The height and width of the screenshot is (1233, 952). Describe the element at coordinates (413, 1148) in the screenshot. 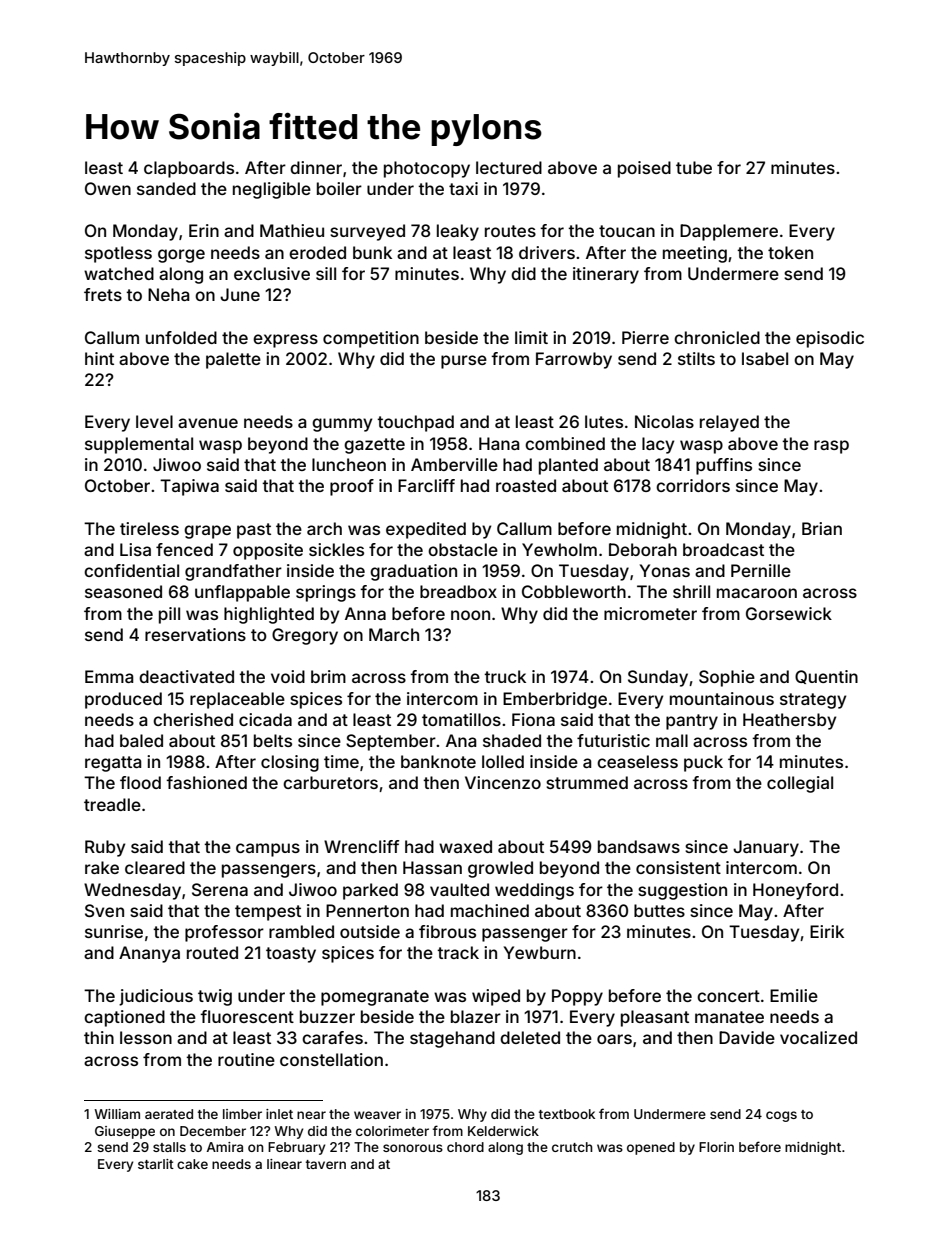

I see `sonorous` at that location.
